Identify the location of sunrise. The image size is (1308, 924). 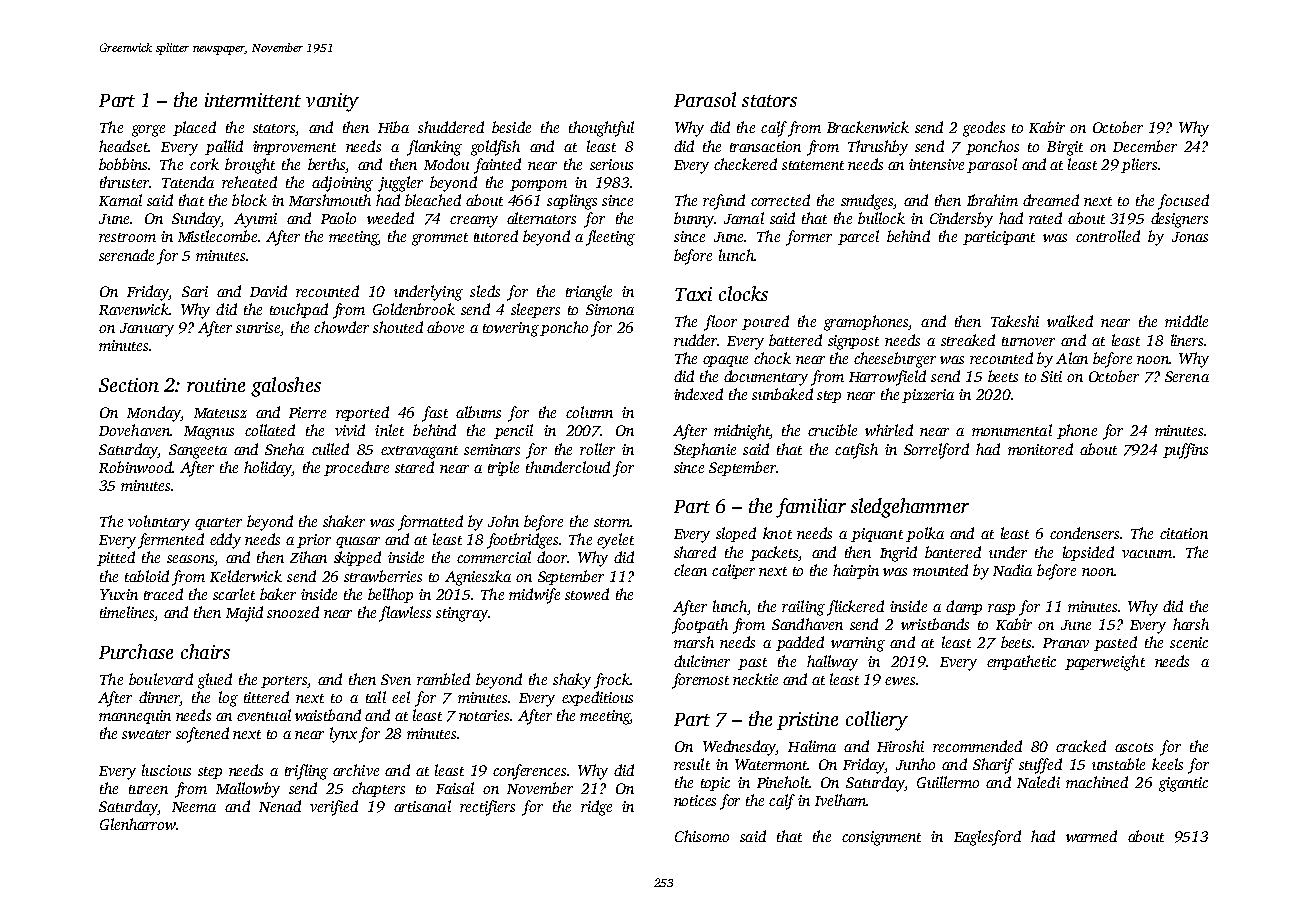
(258, 327).
